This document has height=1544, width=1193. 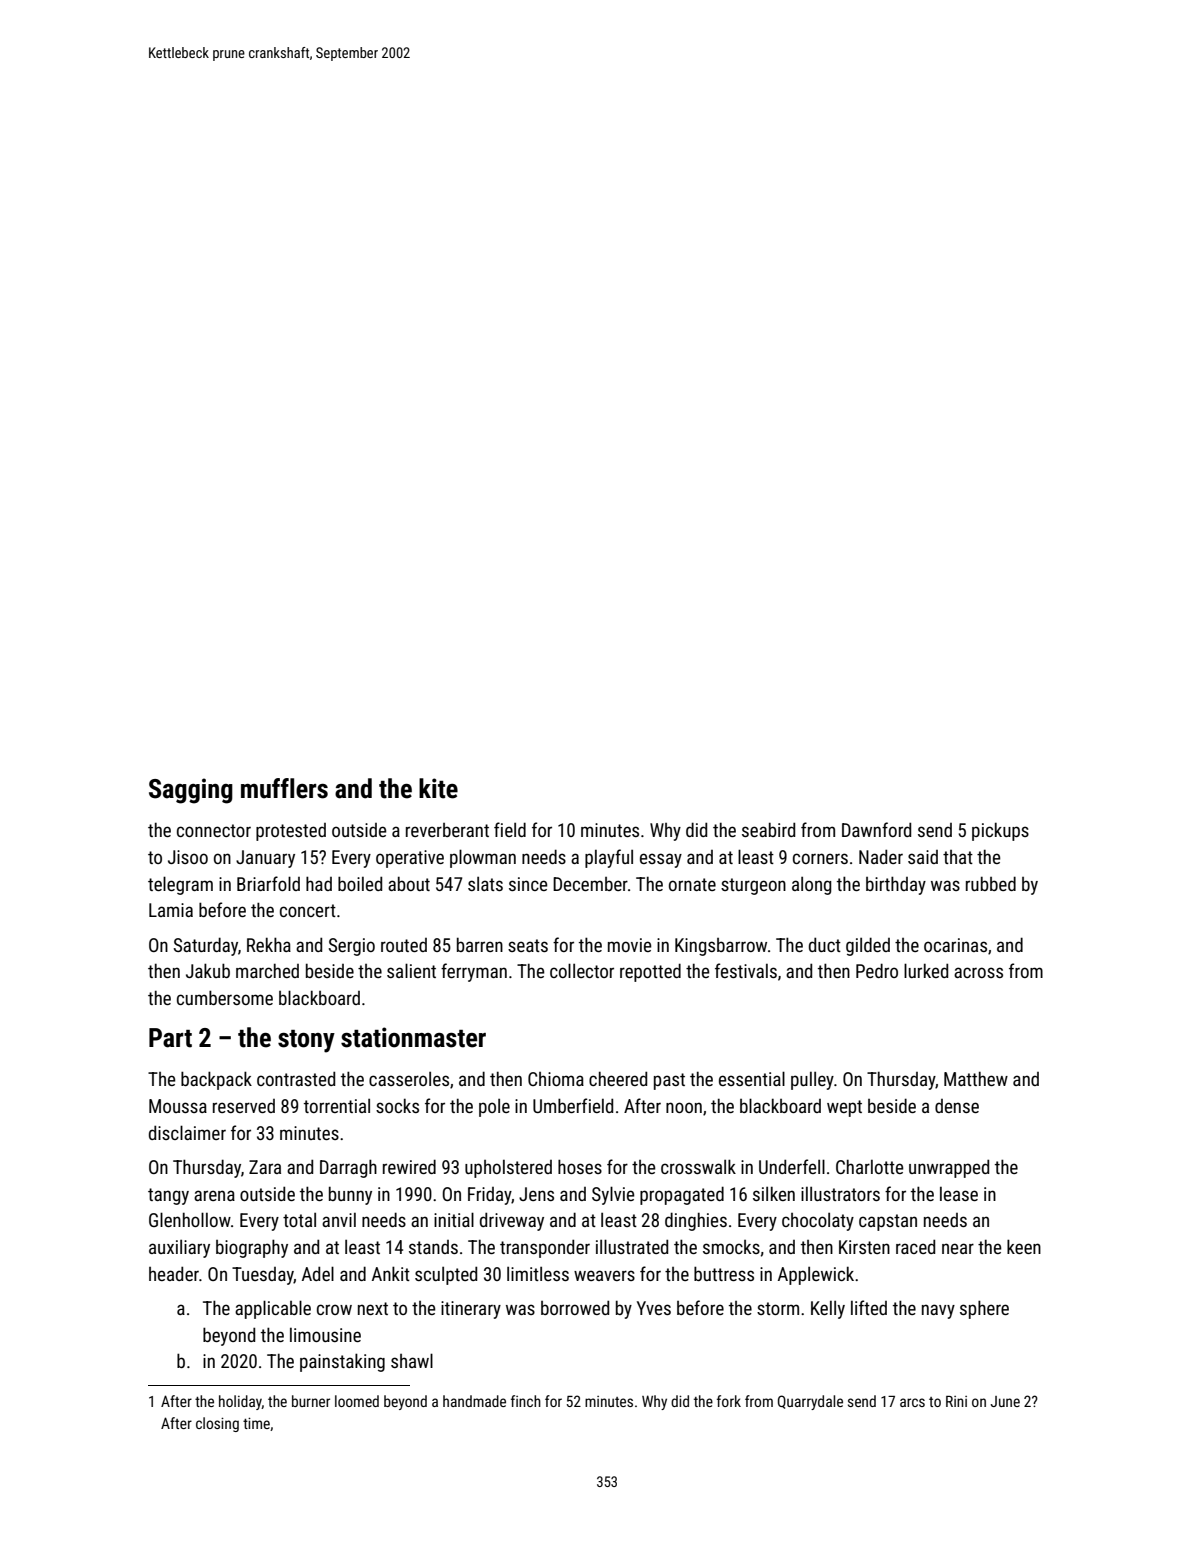 I want to click on Tuesday, so click(x=263, y=1276).
